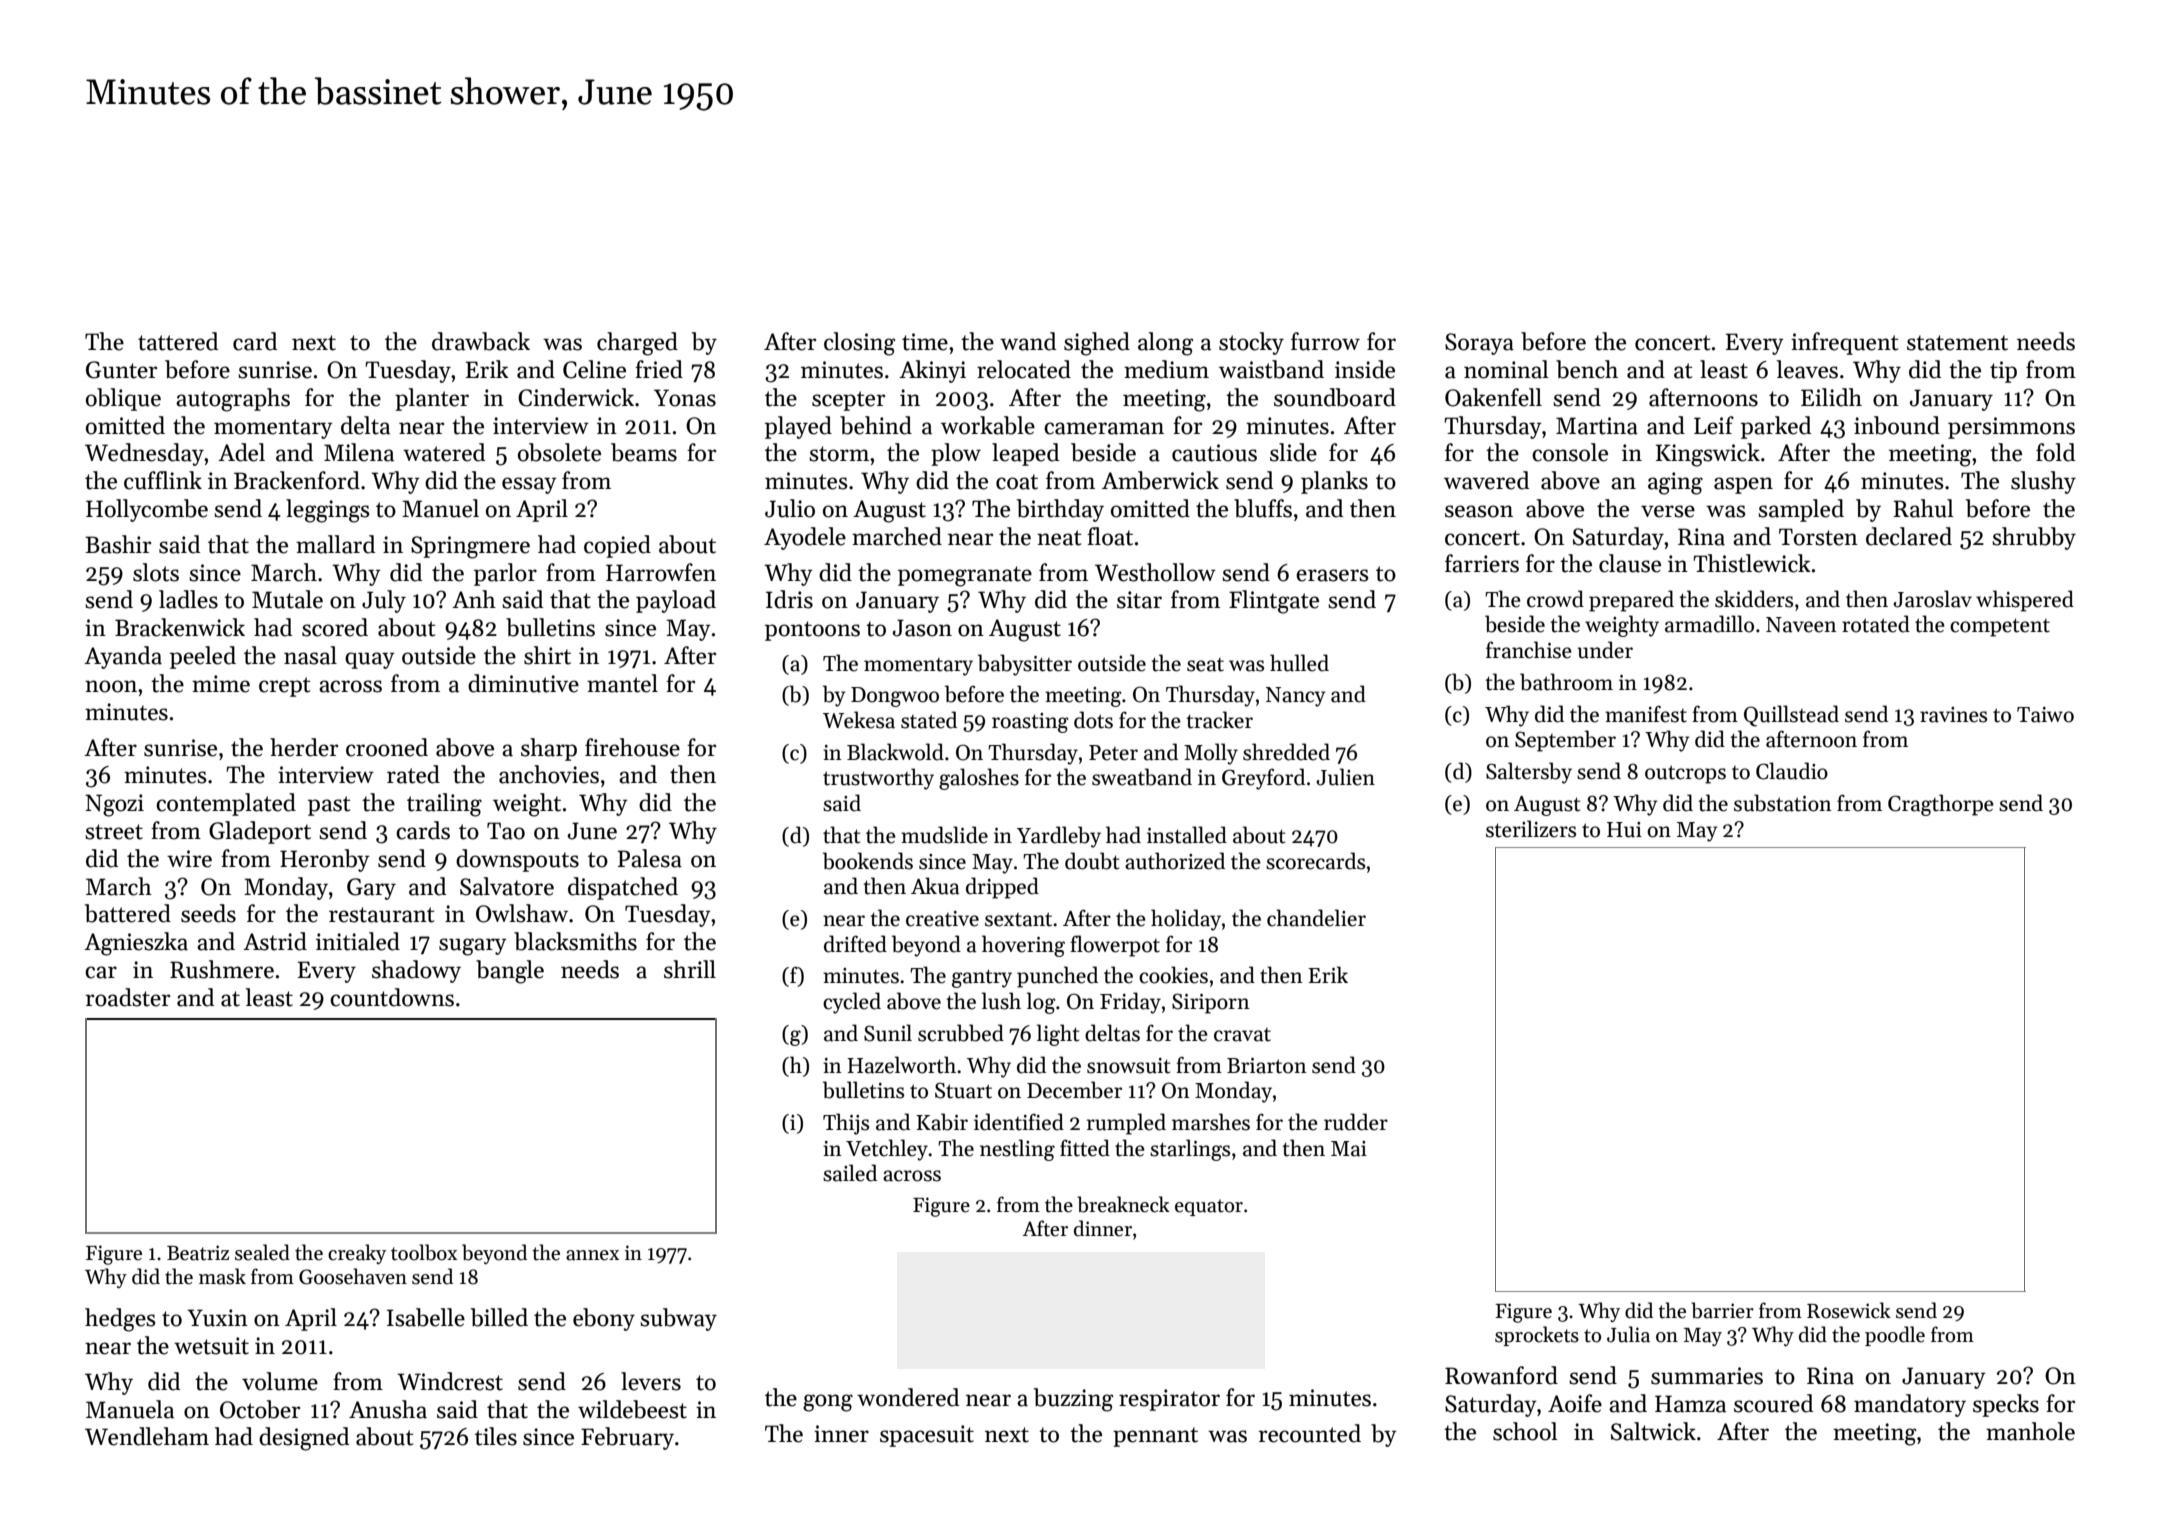  What do you see at coordinates (424, 1252) in the screenshot?
I see `toolbox` at bounding box center [424, 1252].
